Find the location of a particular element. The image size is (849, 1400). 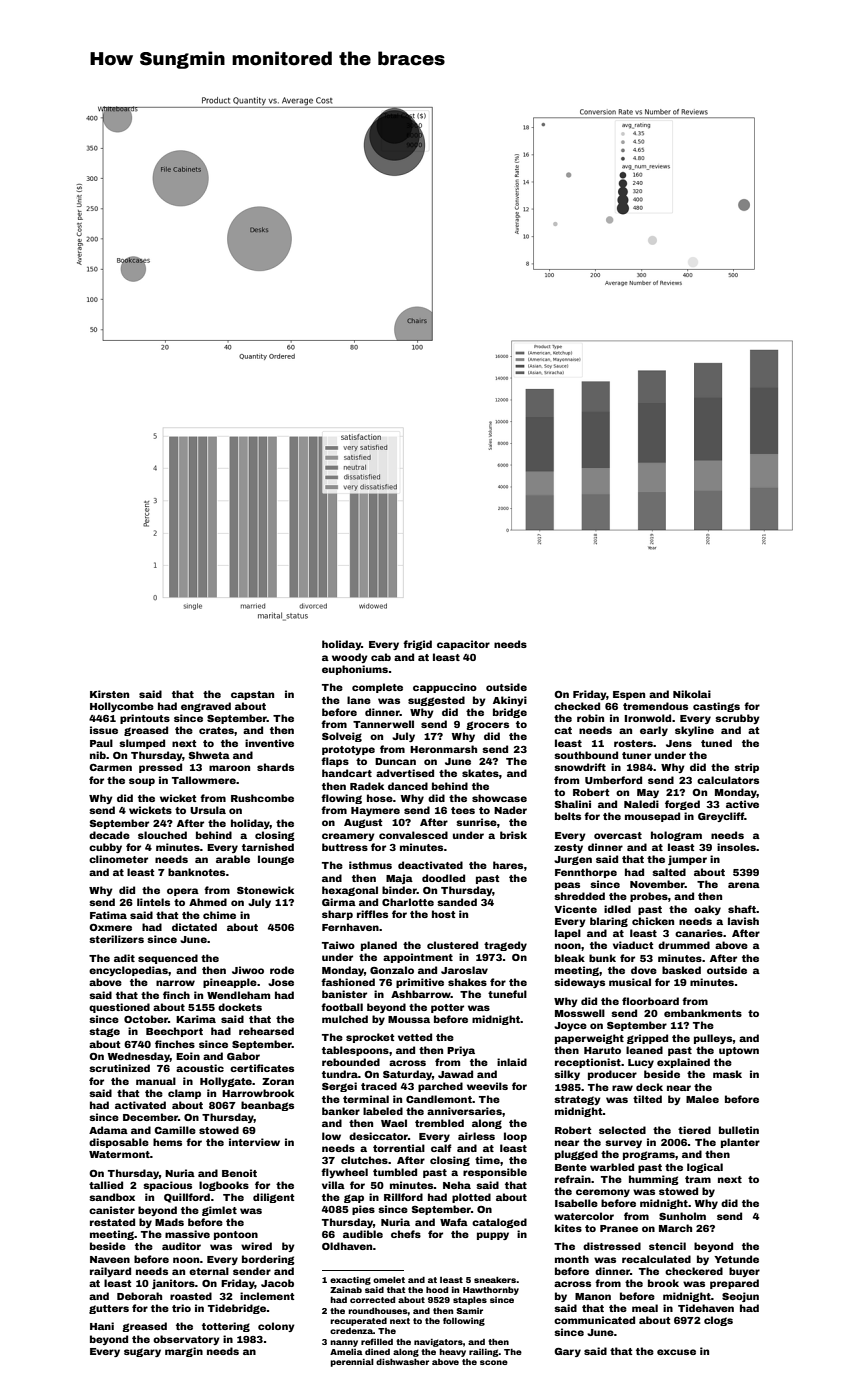

banister is located at coordinates (344, 994).
